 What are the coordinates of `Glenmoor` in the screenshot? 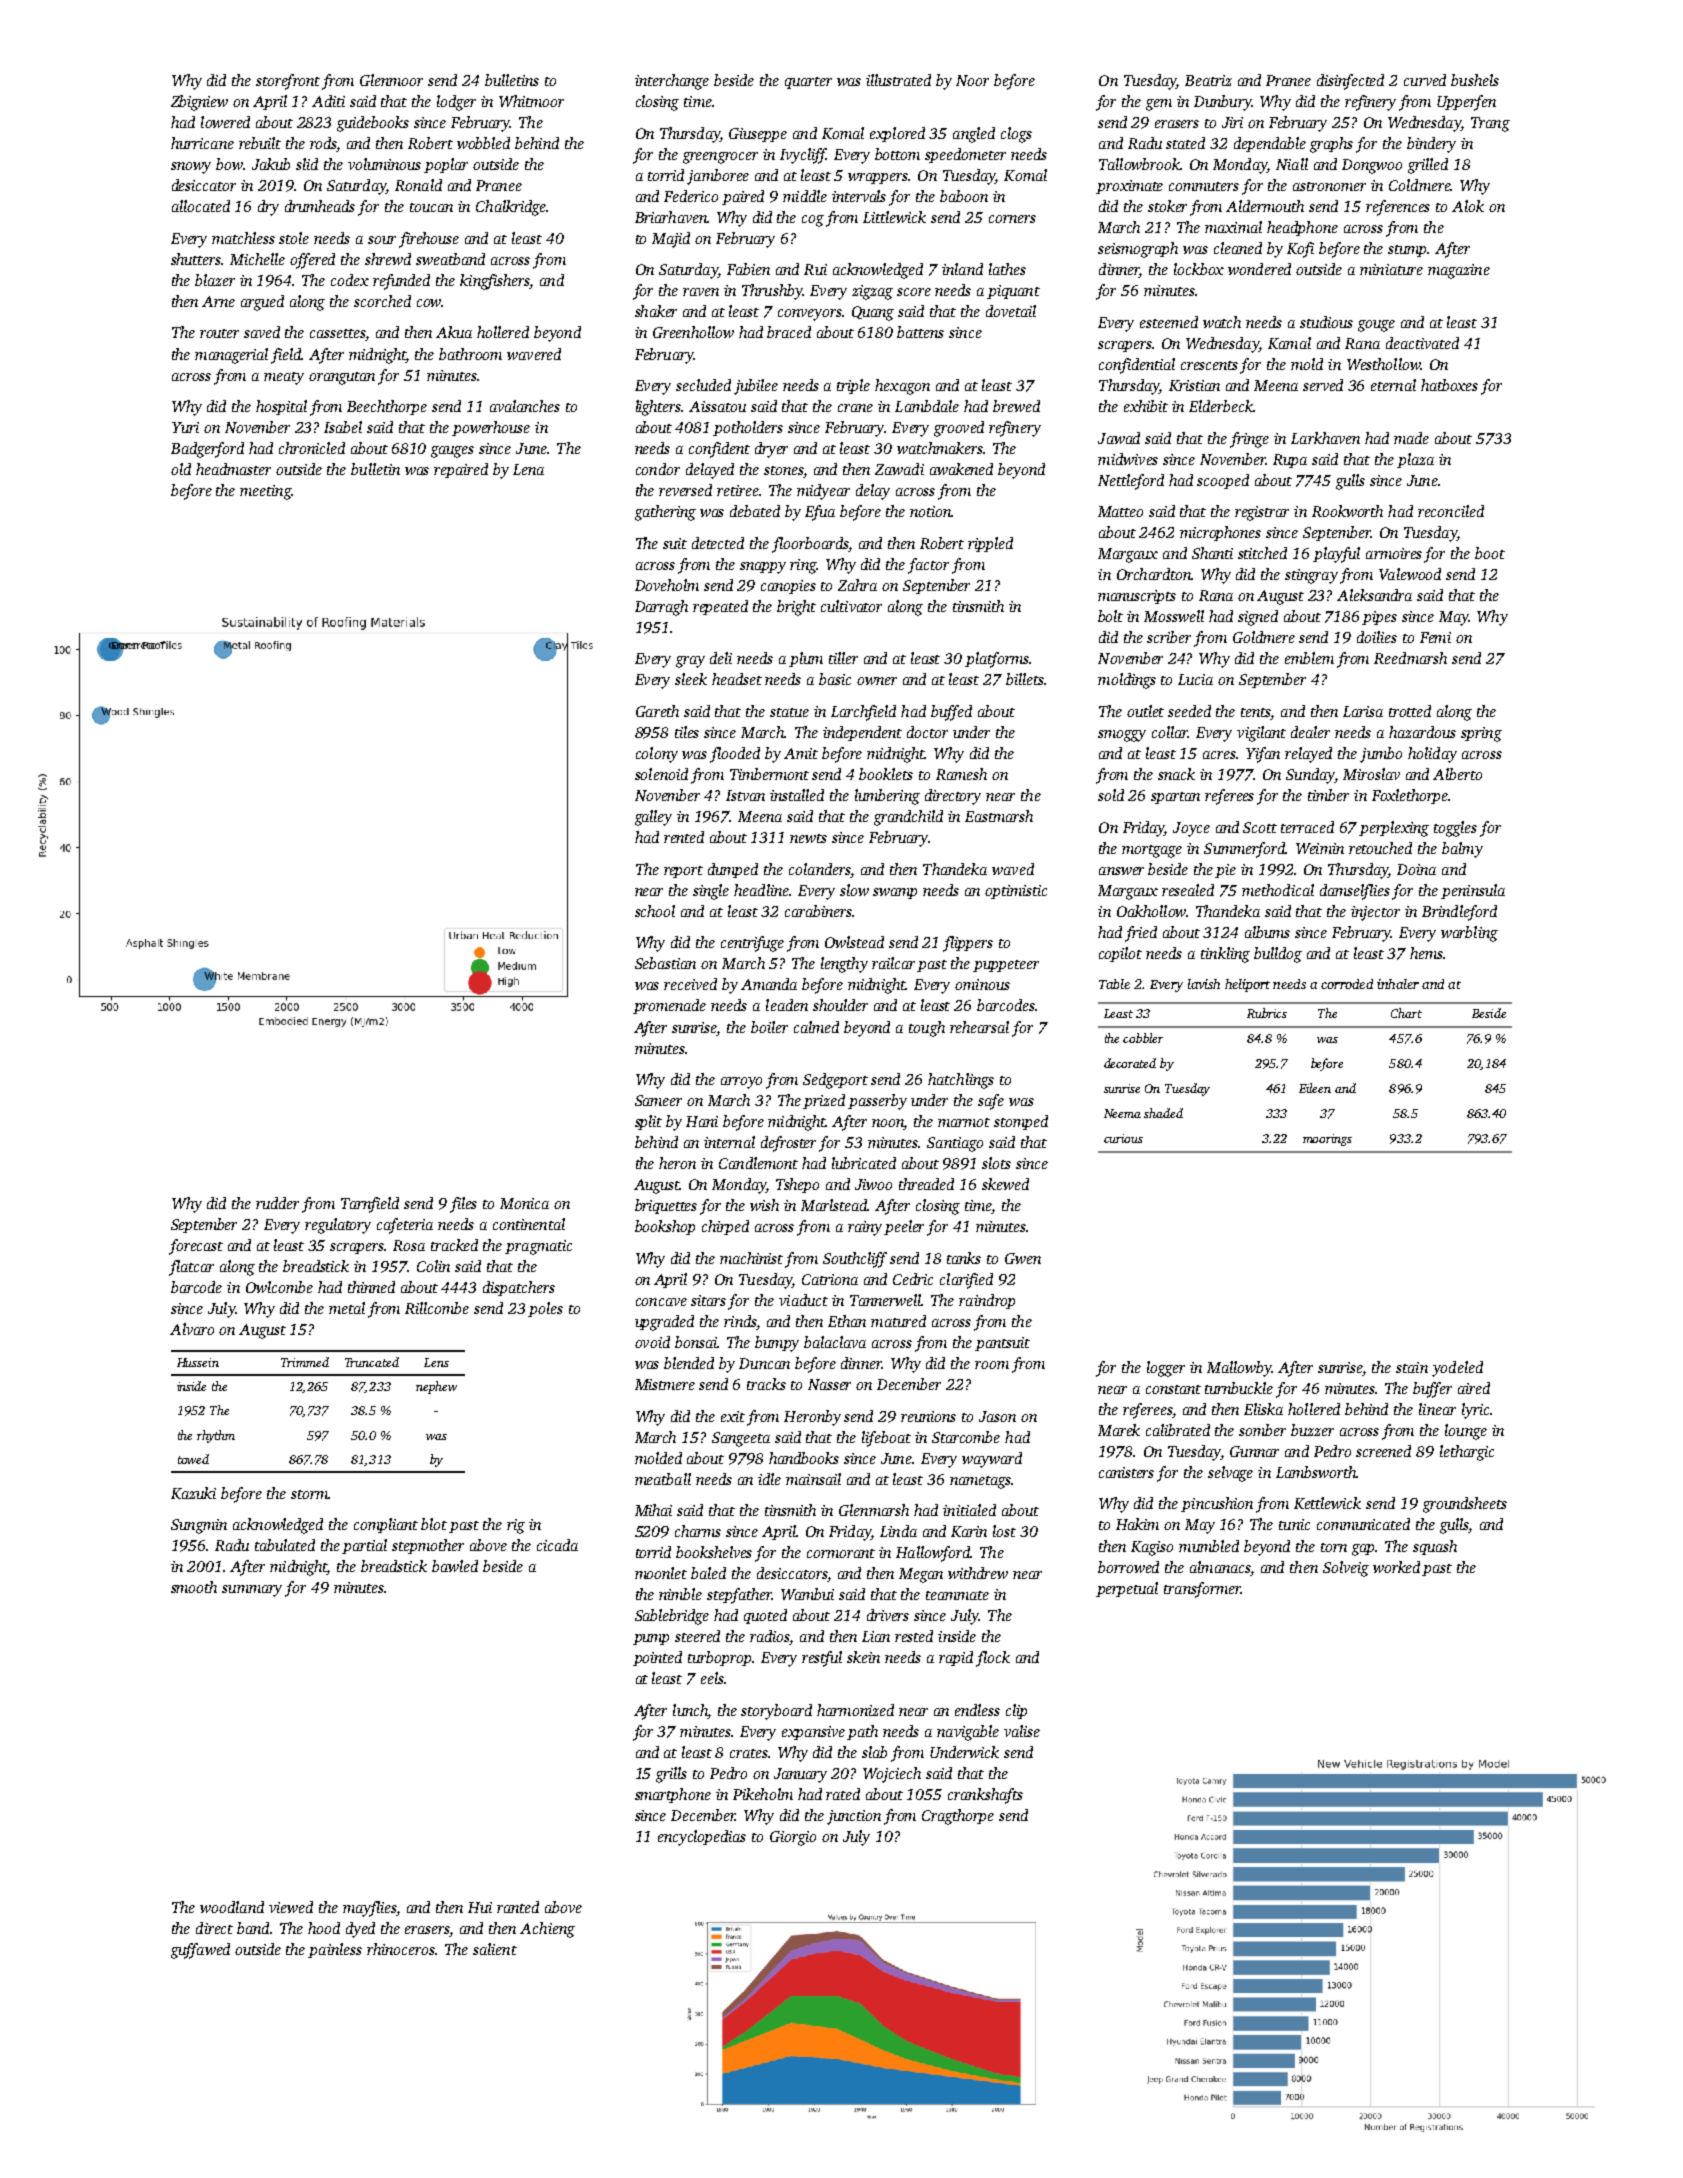 It's located at (391, 80).
